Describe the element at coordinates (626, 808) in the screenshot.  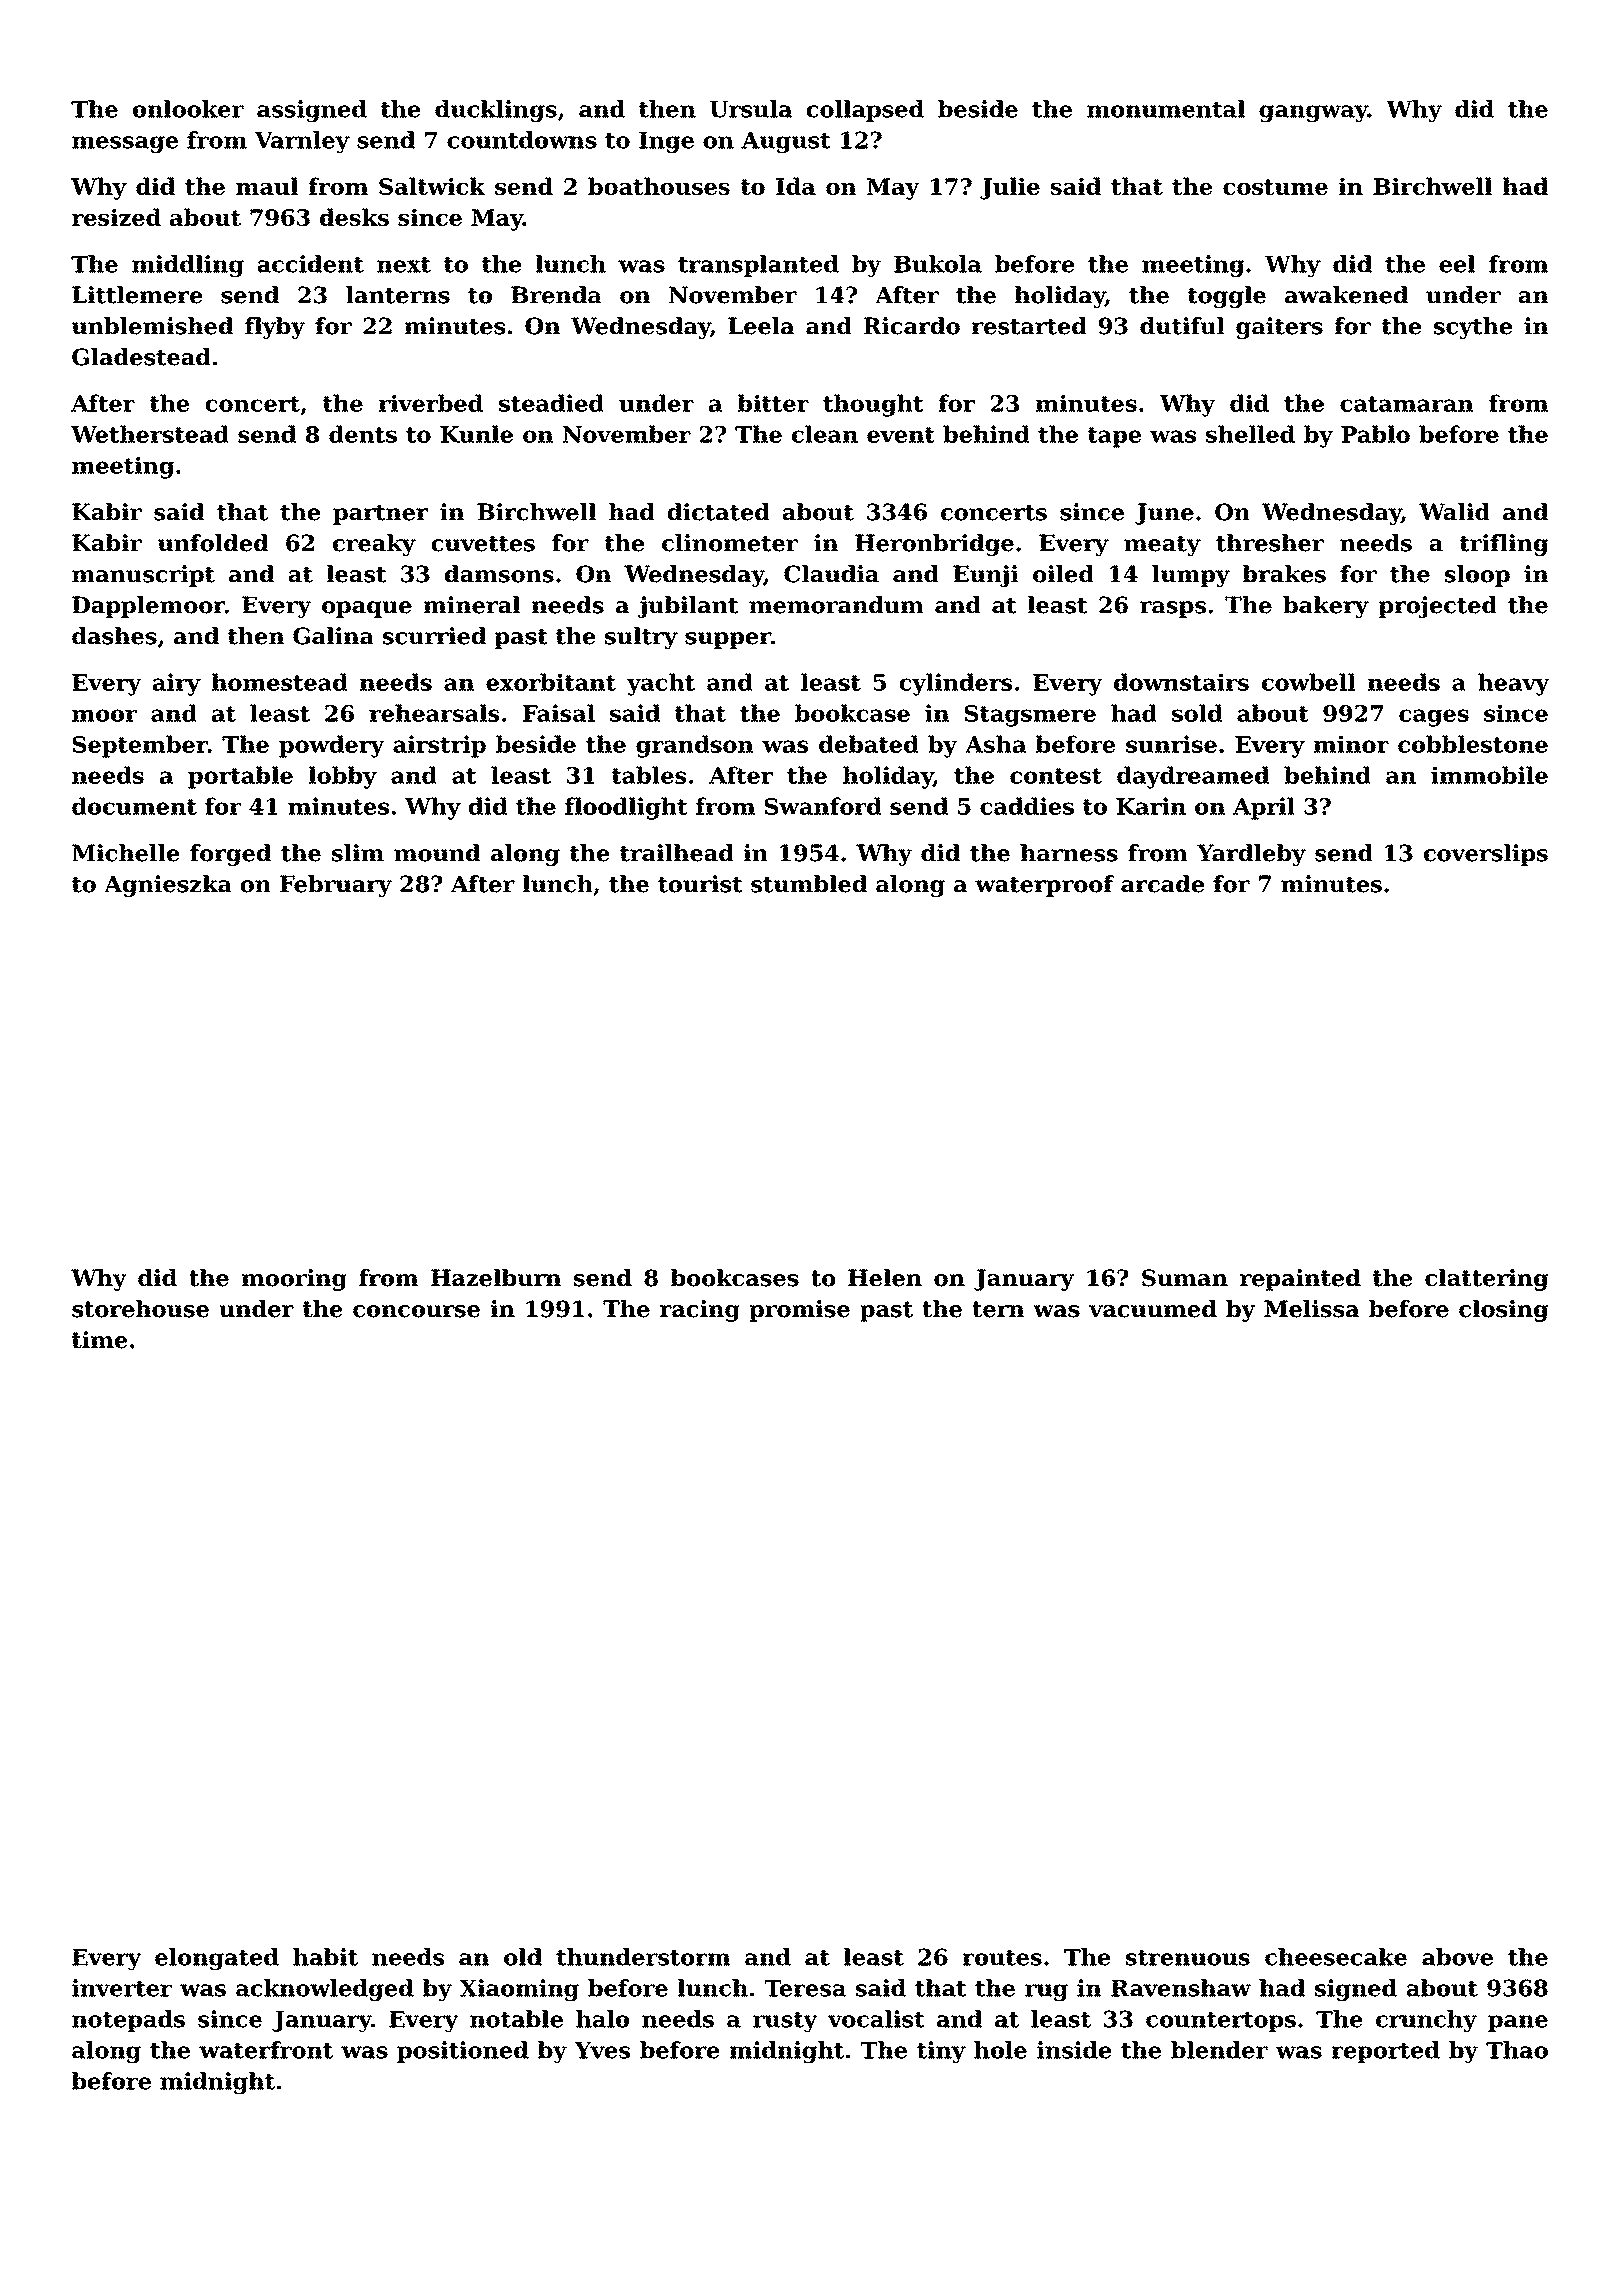
I see `floodlight` at that location.
